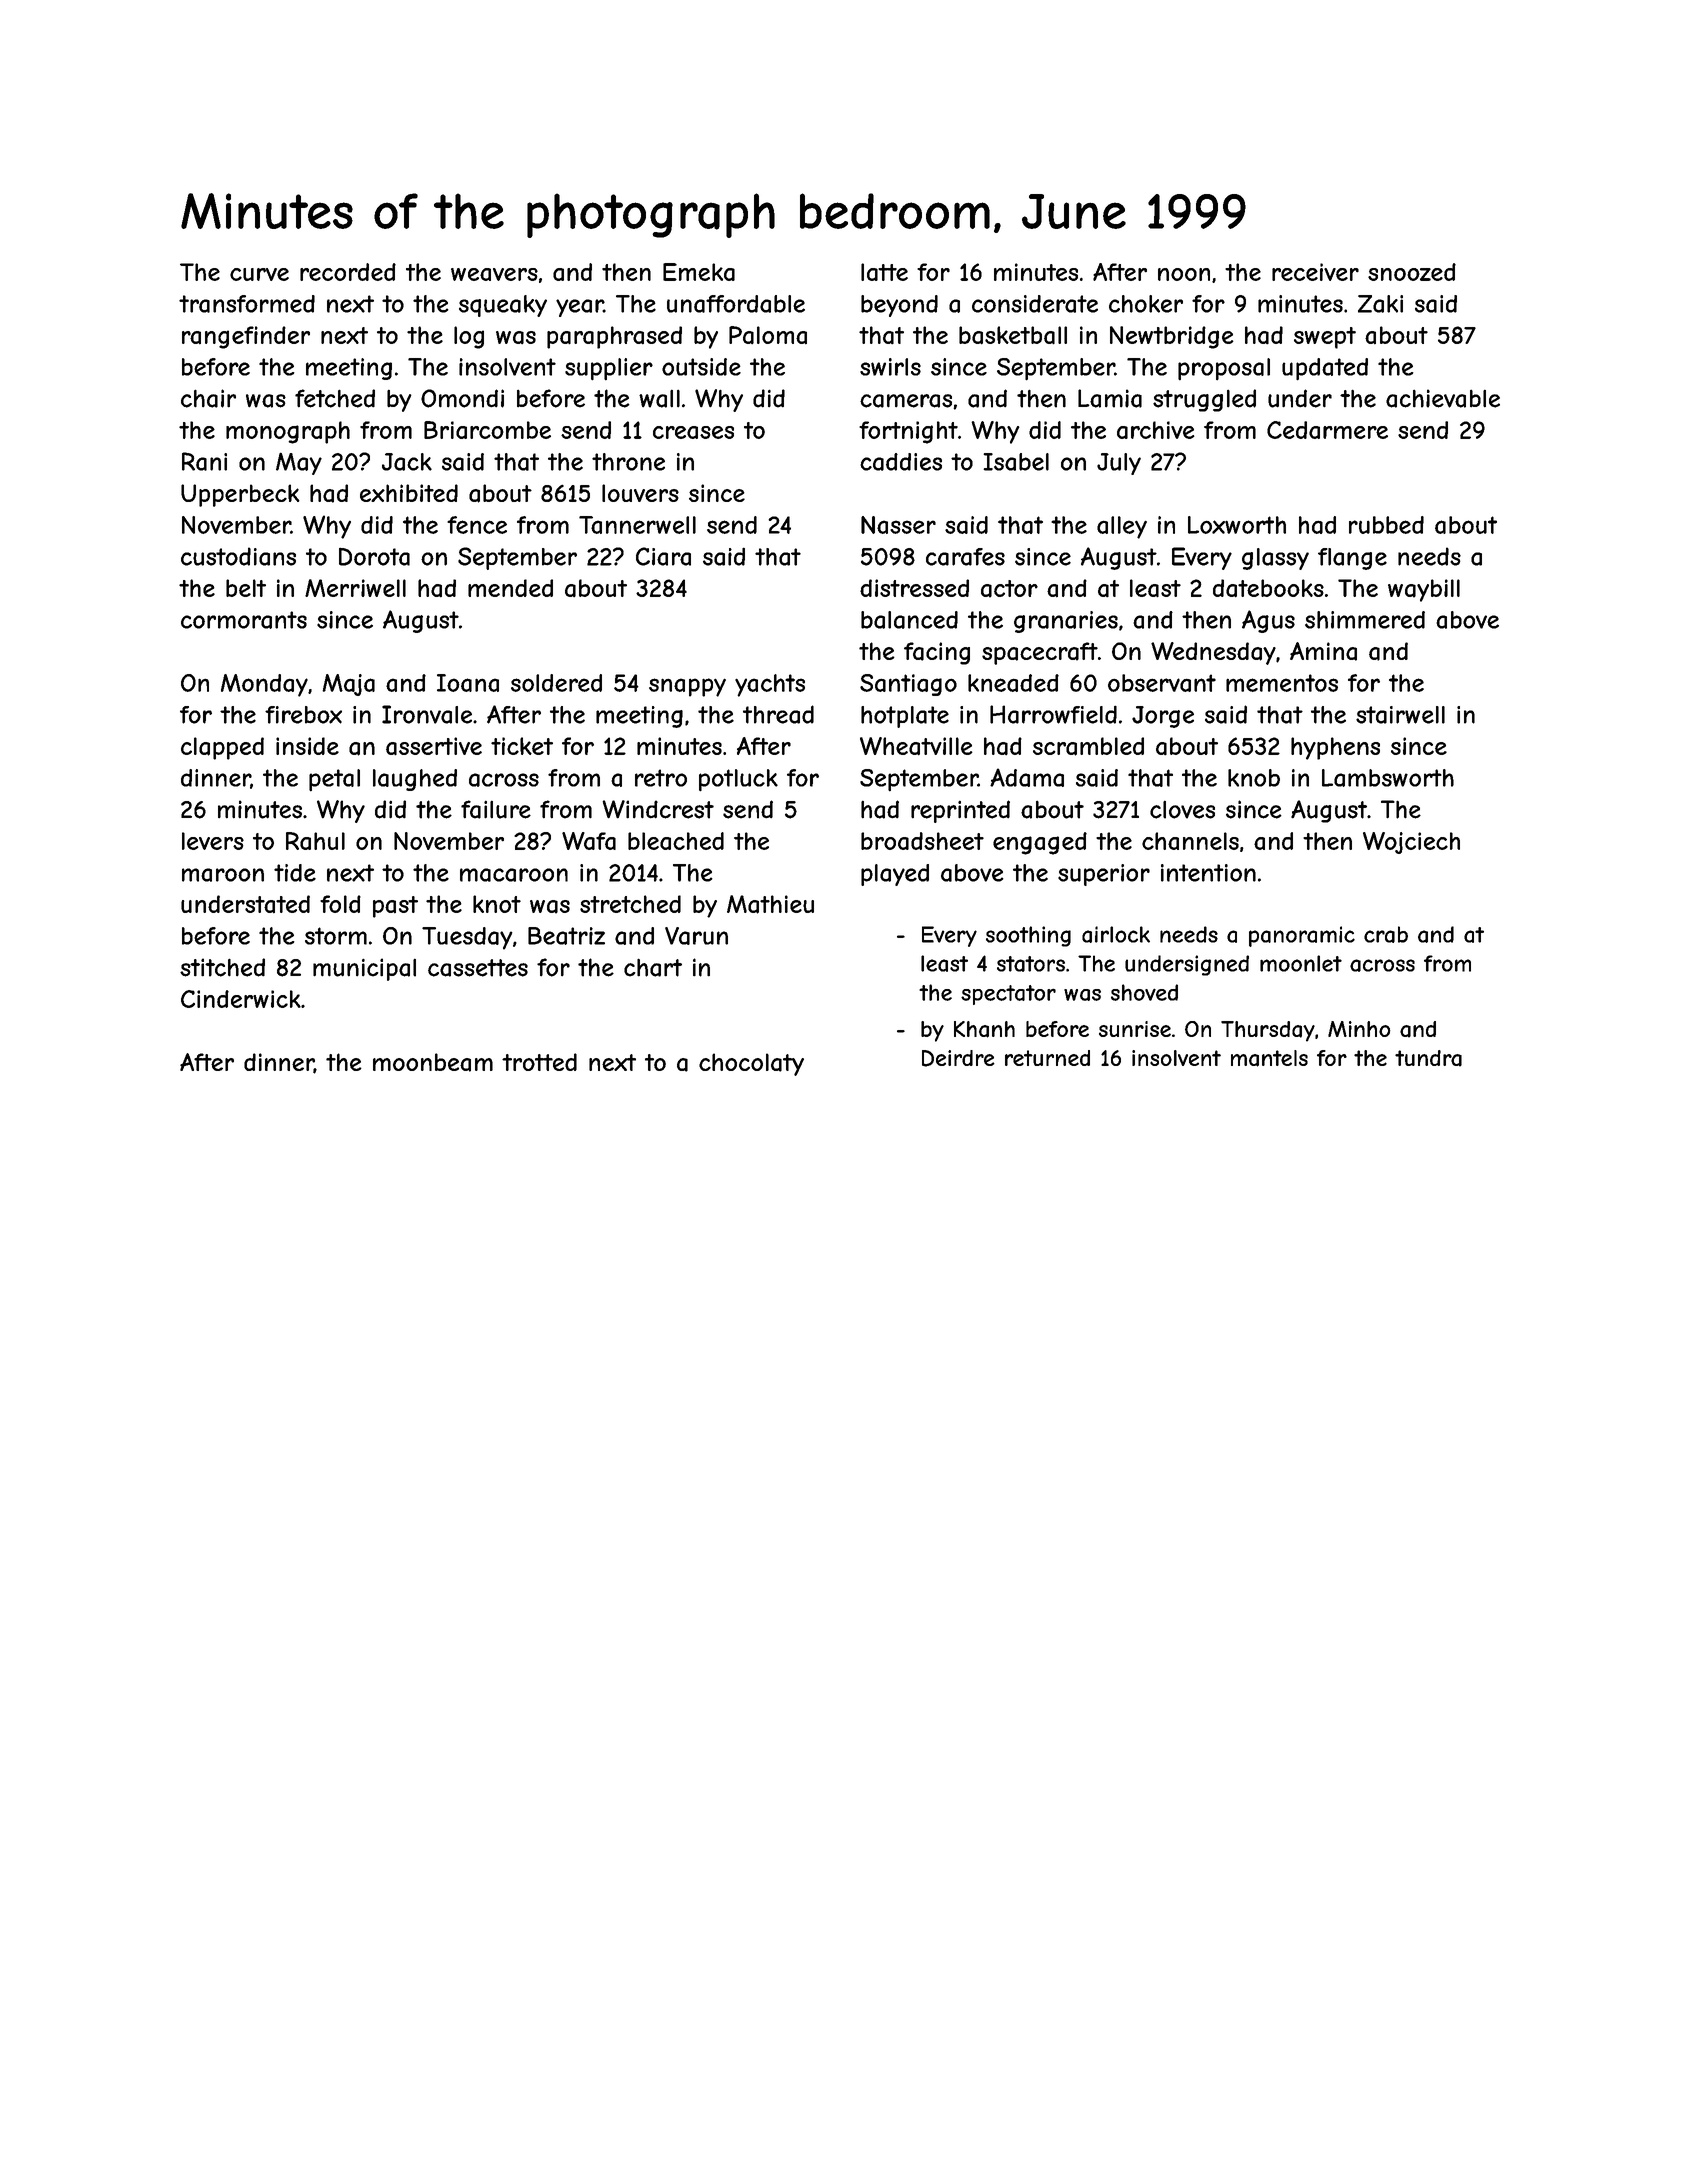  What do you see at coordinates (374, 556) in the screenshot?
I see `Dorota` at bounding box center [374, 556].
